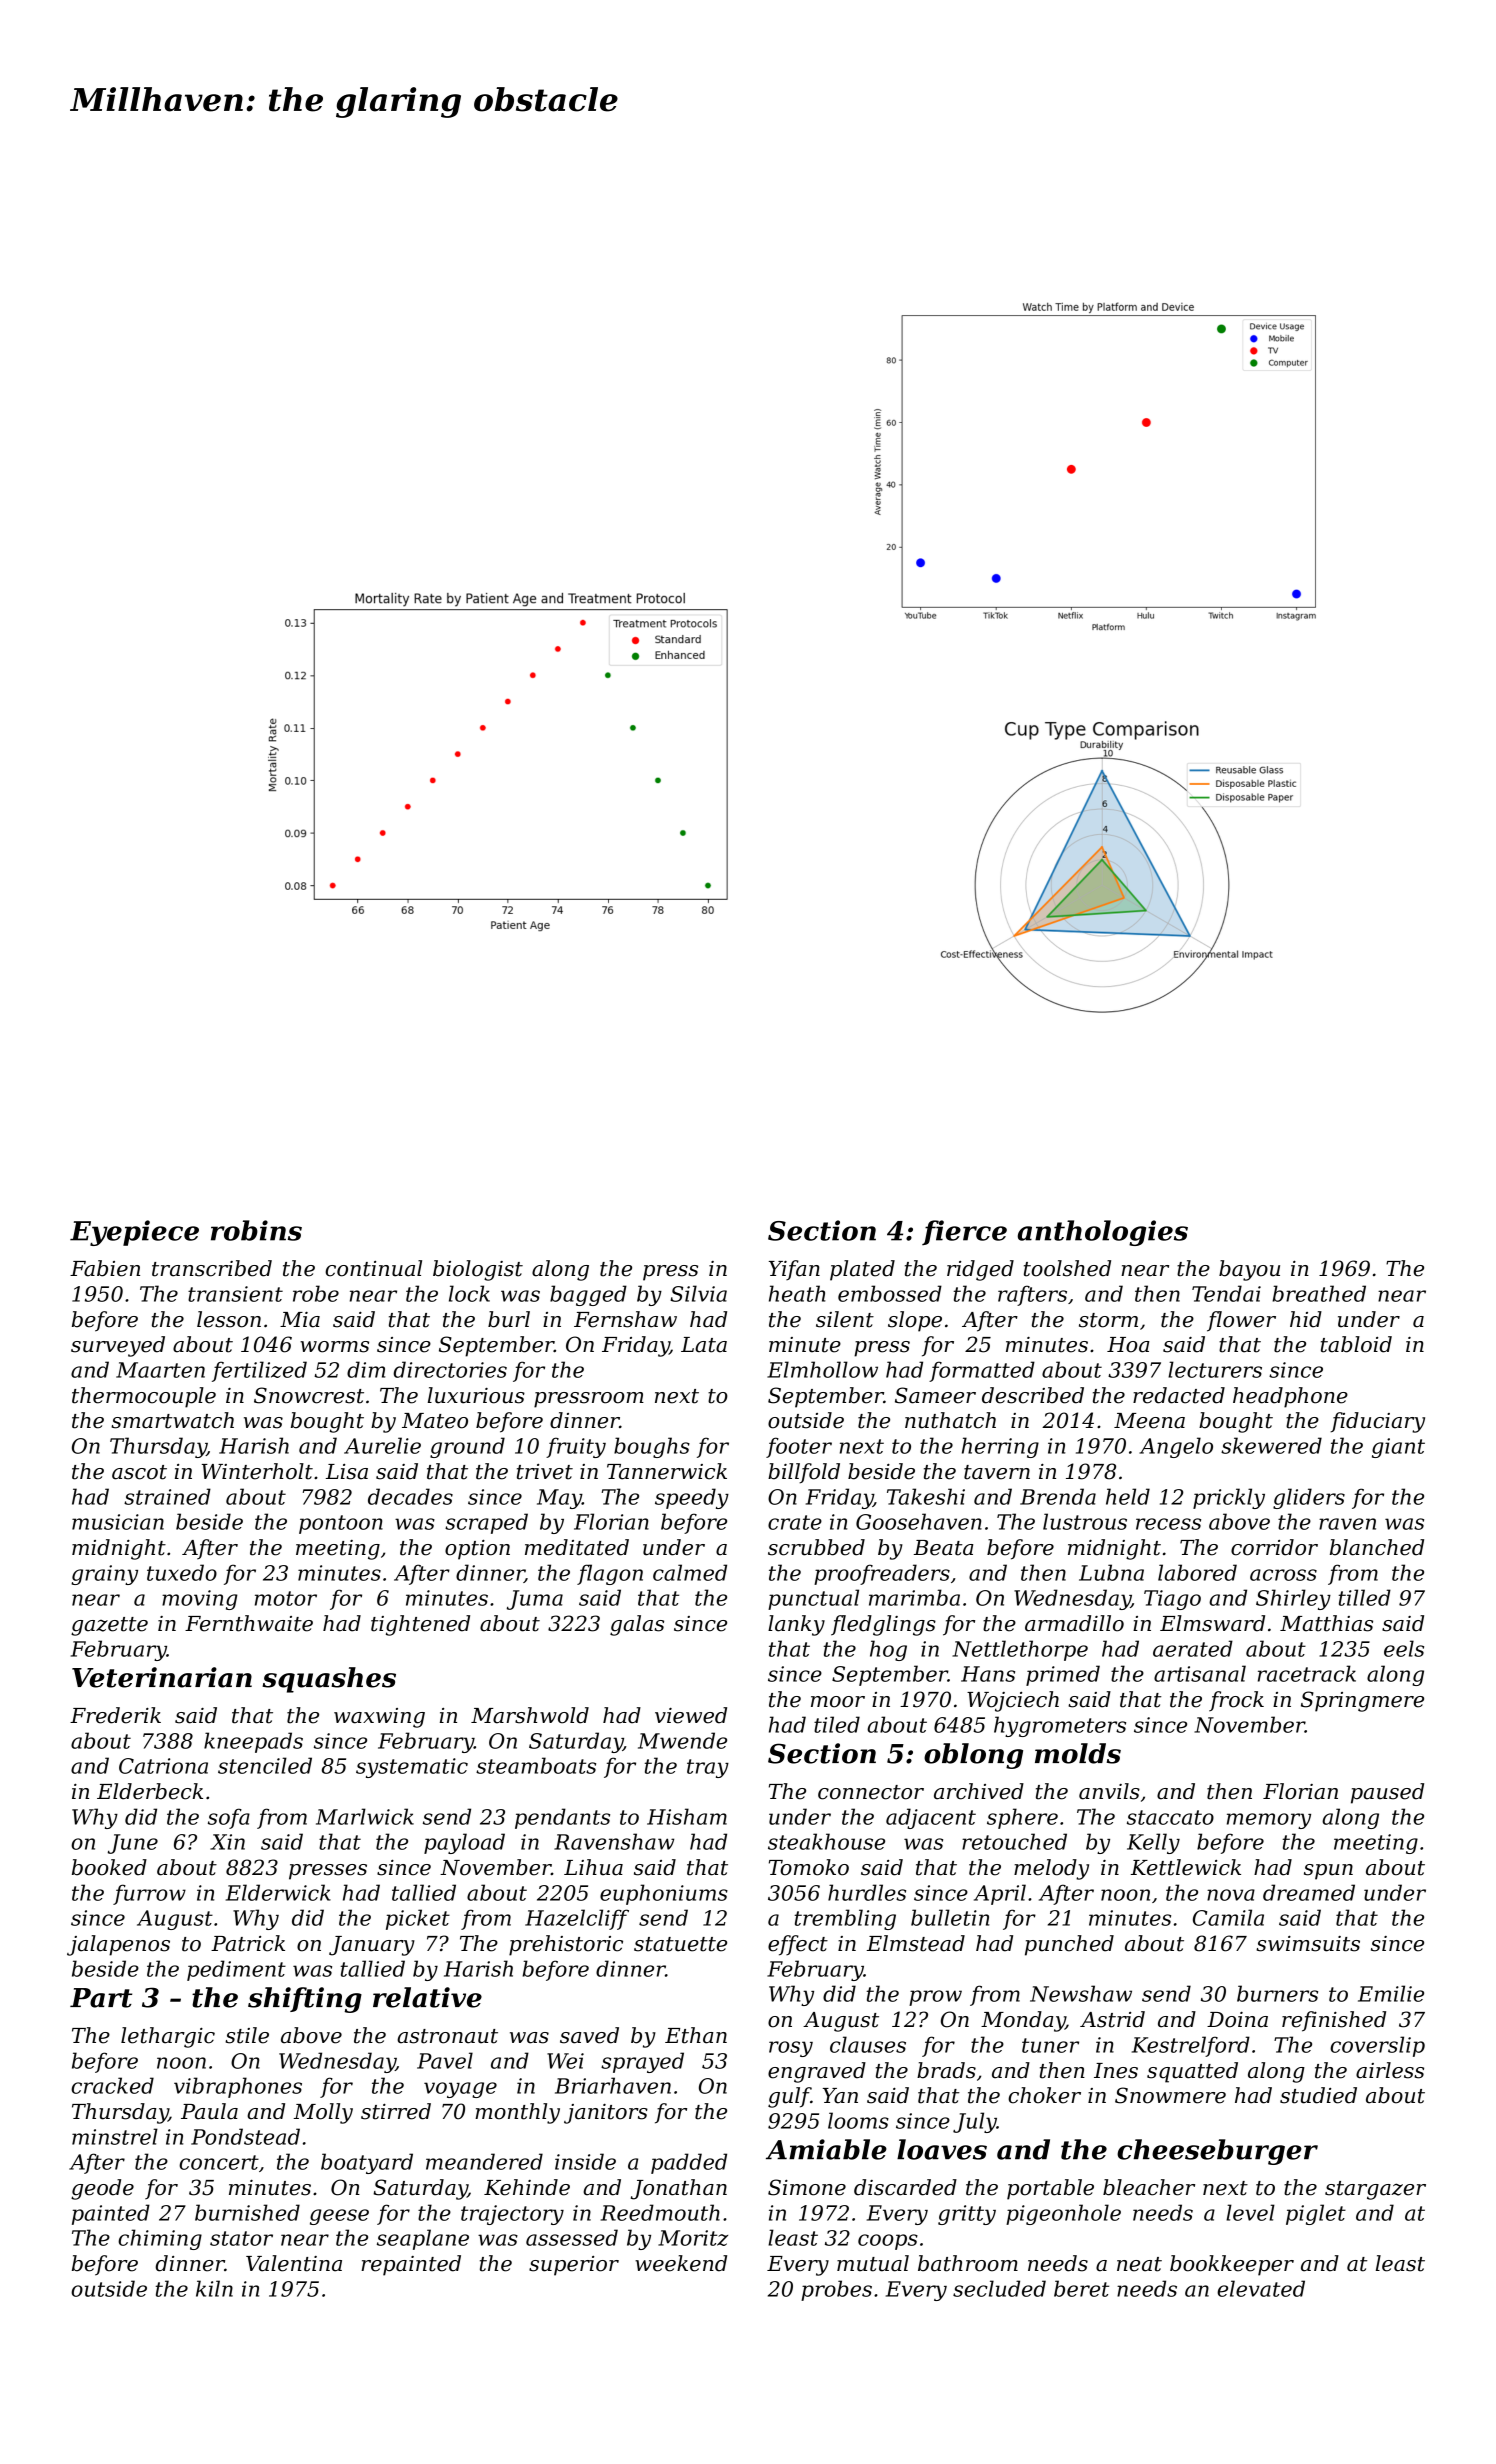  I want to click on Elmhollow, so click(822, 1369).
